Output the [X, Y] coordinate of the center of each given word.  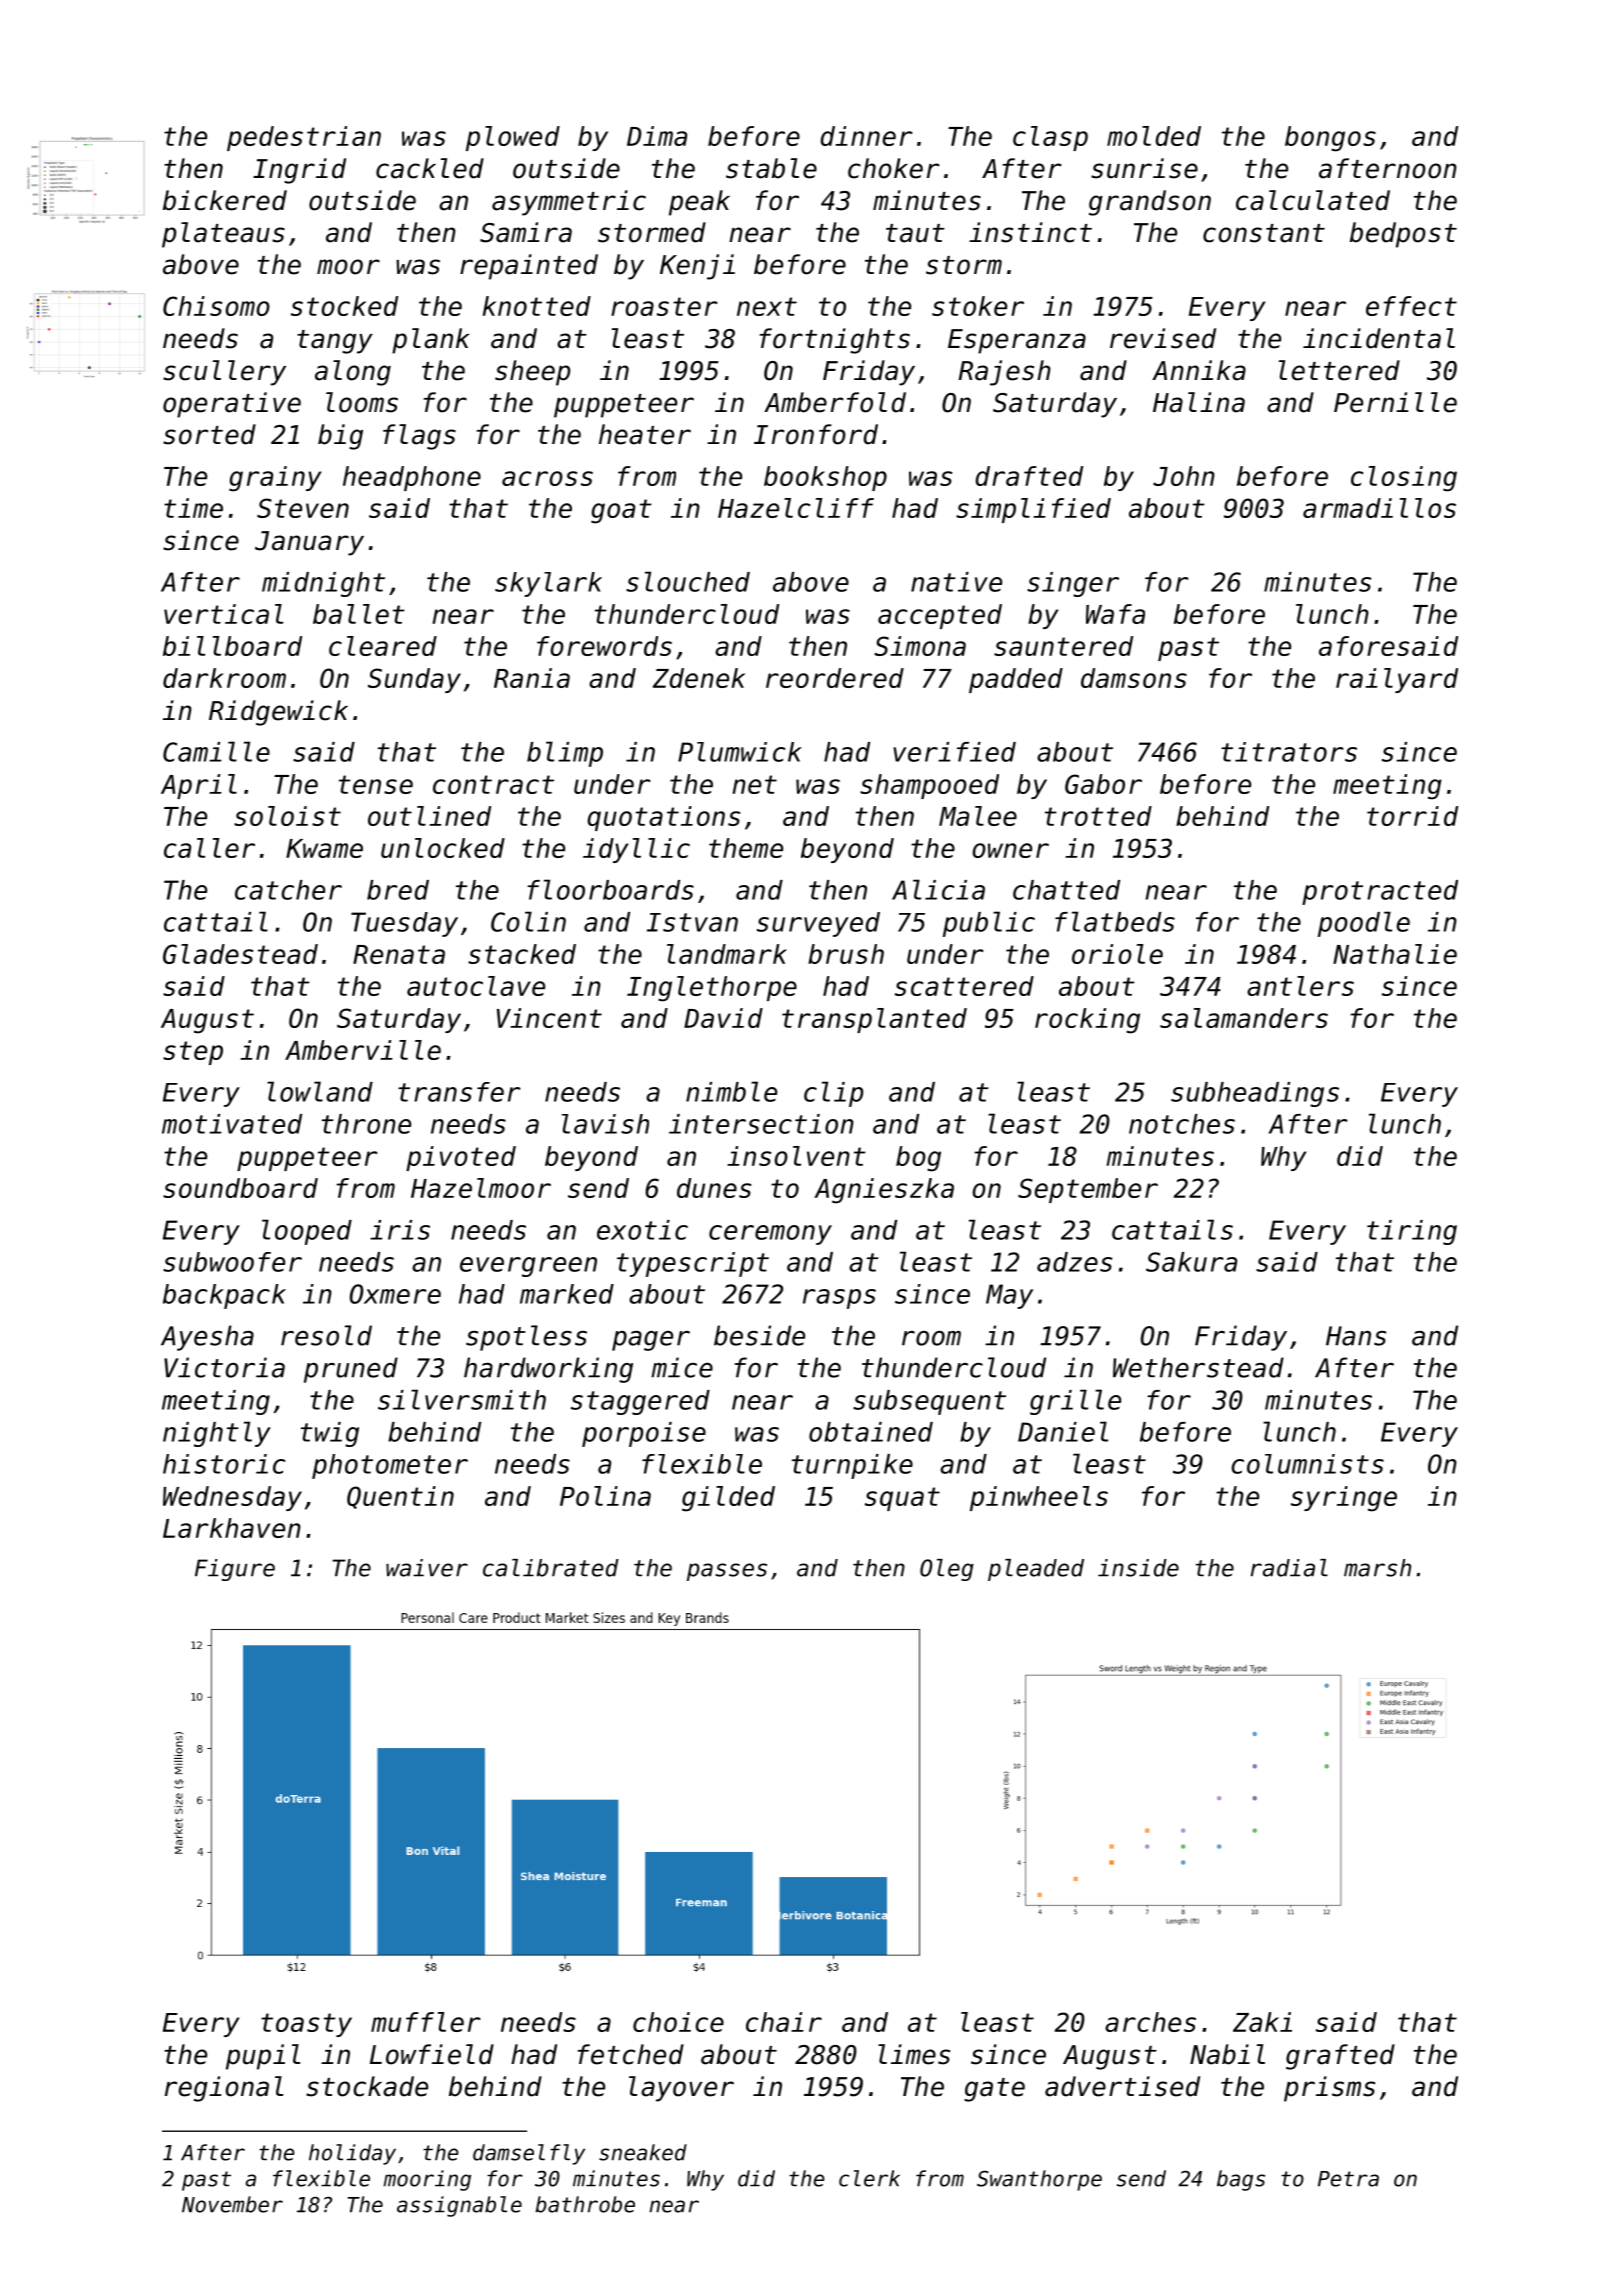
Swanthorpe [1039, 2180]
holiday [352, 2154]
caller [209, 848]
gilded [728, 1499]
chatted [1066, 890]
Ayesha [207, 1338]
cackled [430, 168]
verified [954, 752]
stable [771, 168]
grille [1075, 1402]
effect [1411, 306]
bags [1241, 2180]
